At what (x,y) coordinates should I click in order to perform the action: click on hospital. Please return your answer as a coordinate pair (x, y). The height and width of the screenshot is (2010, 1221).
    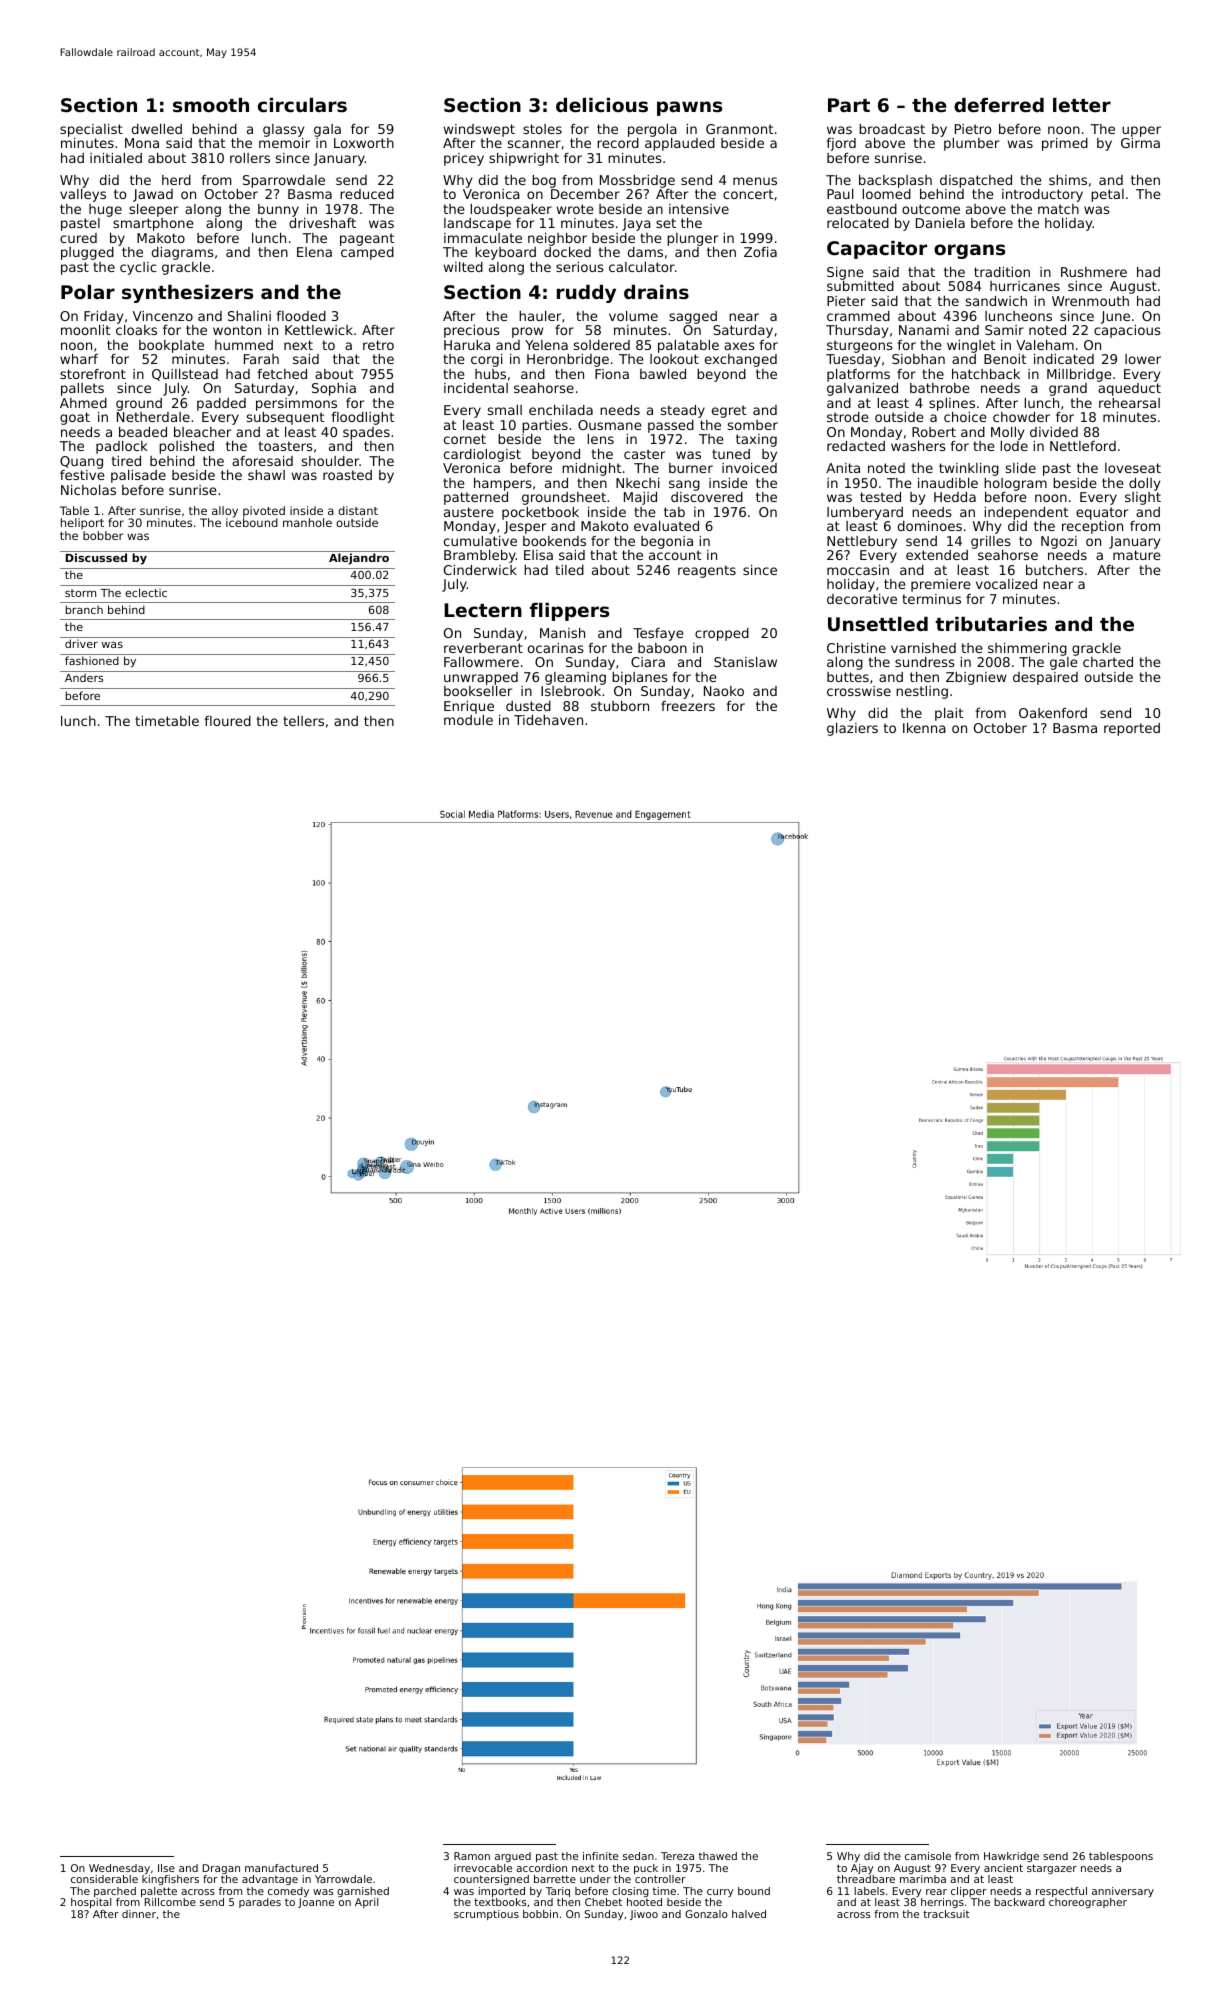
    Looking at the image, I should click on (91, 1903).
